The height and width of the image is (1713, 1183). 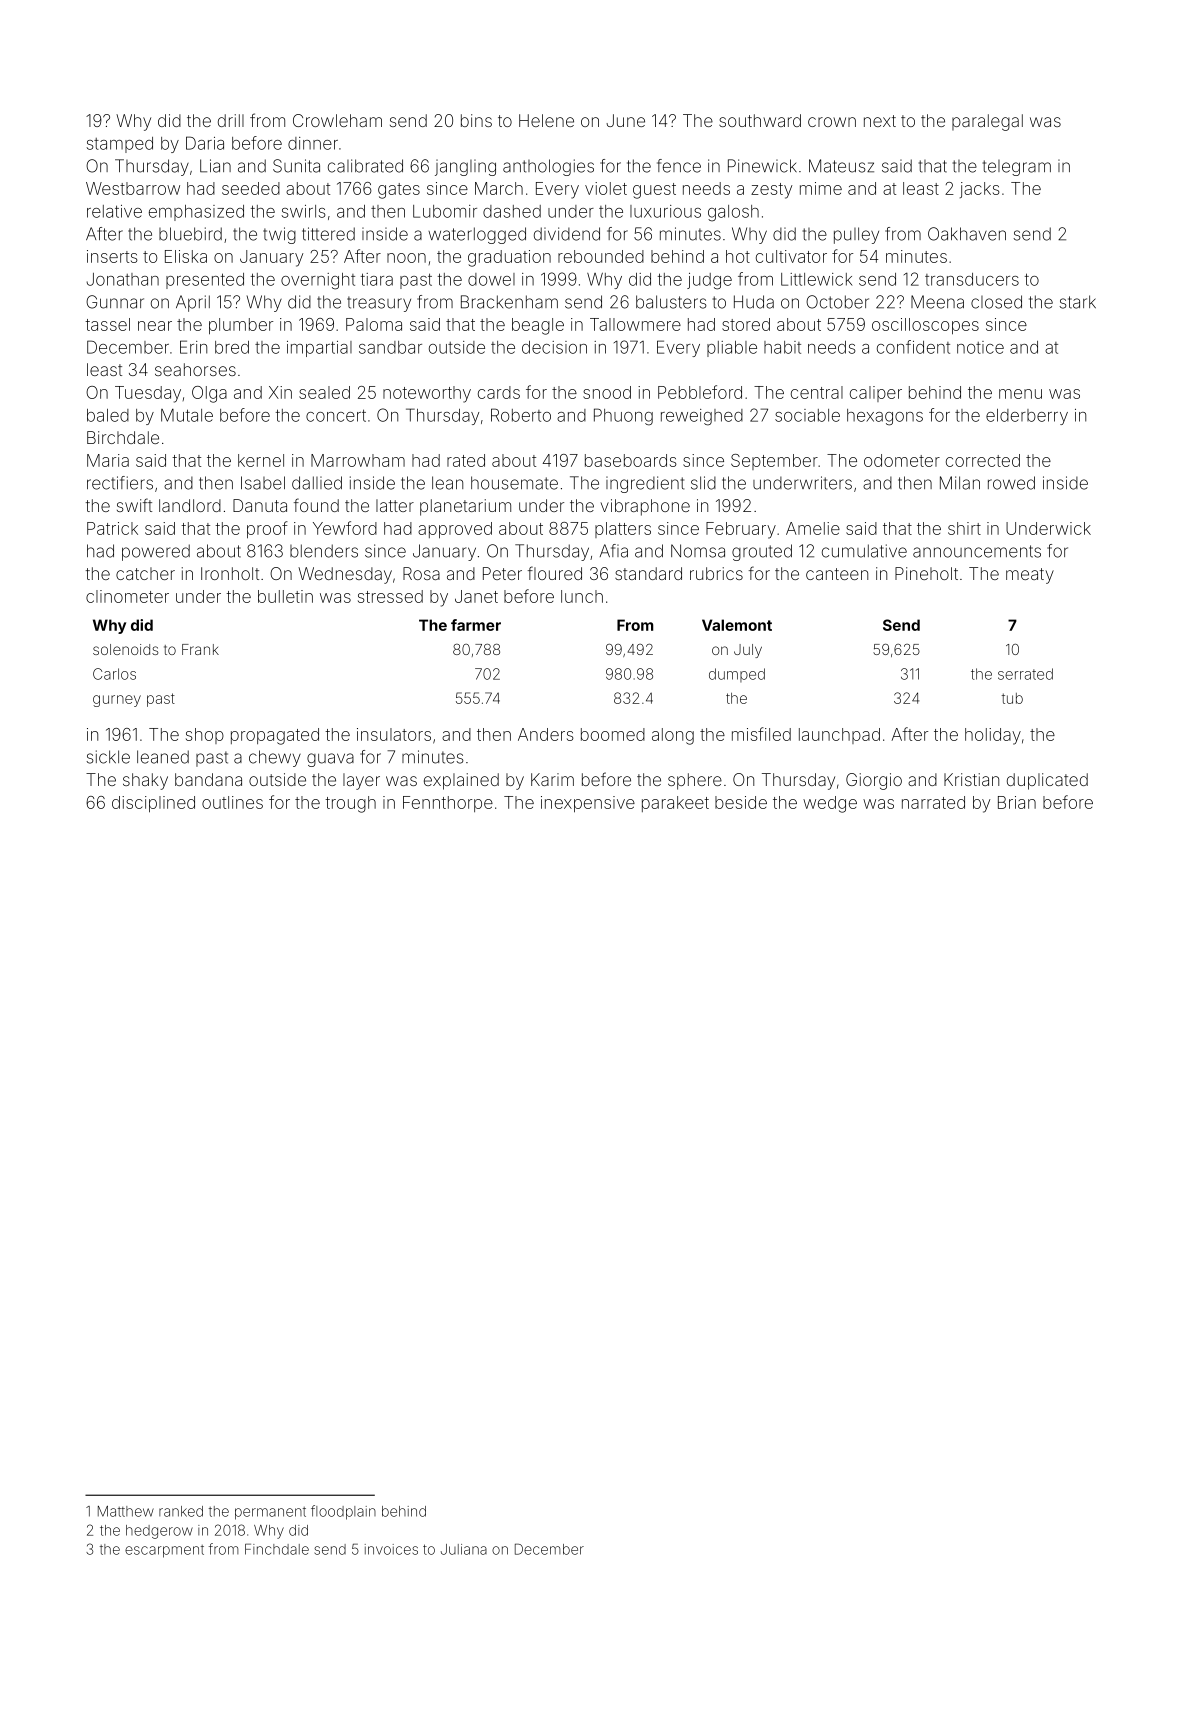 I want to click on Brian, so click(x=1017, y=802).
